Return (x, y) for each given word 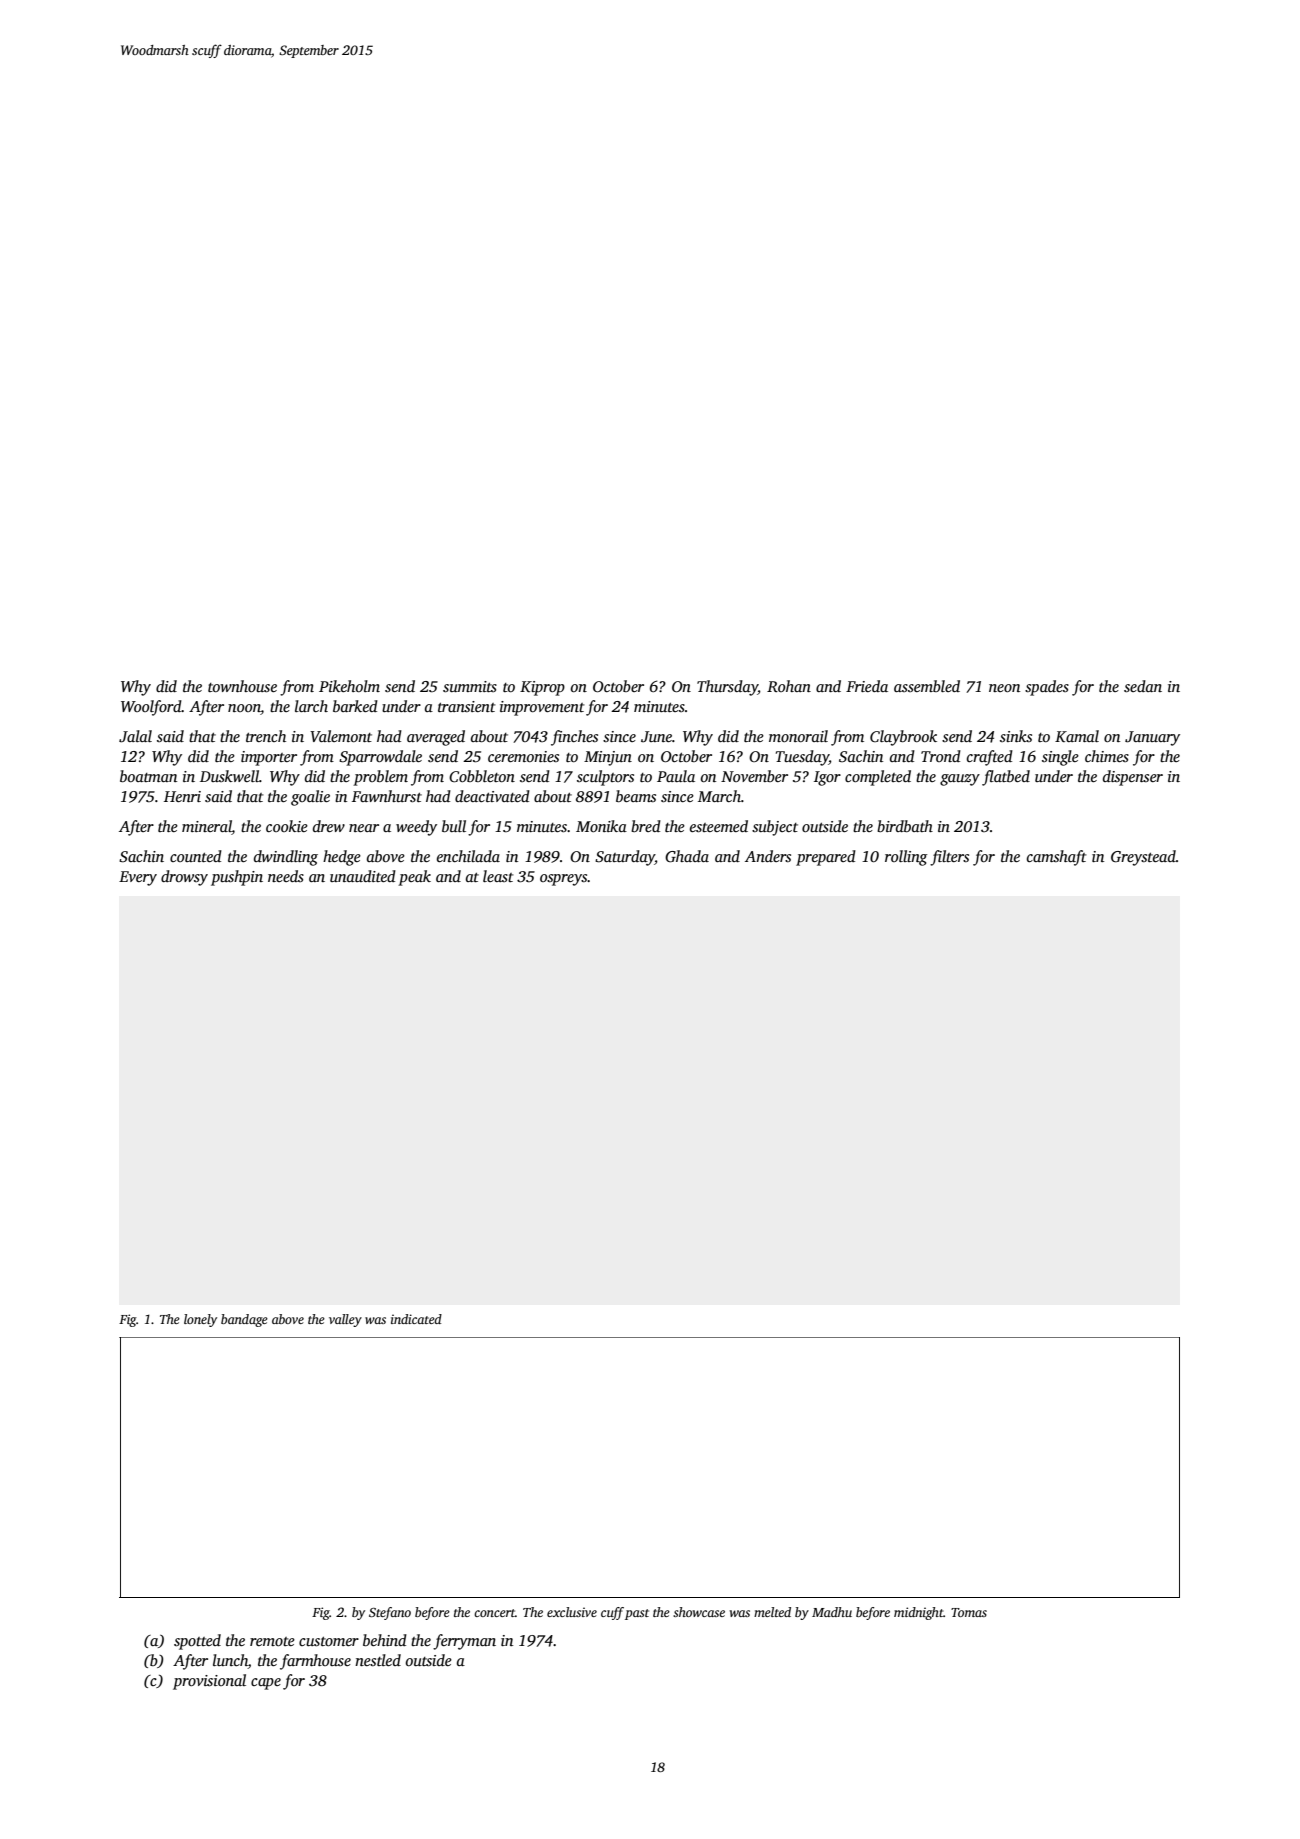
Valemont (341, 736)
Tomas (969, 1612)
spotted (197, 1642)
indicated (416, 1319)
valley (345, 1320)
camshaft (1057, 858)
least (498, 876)
